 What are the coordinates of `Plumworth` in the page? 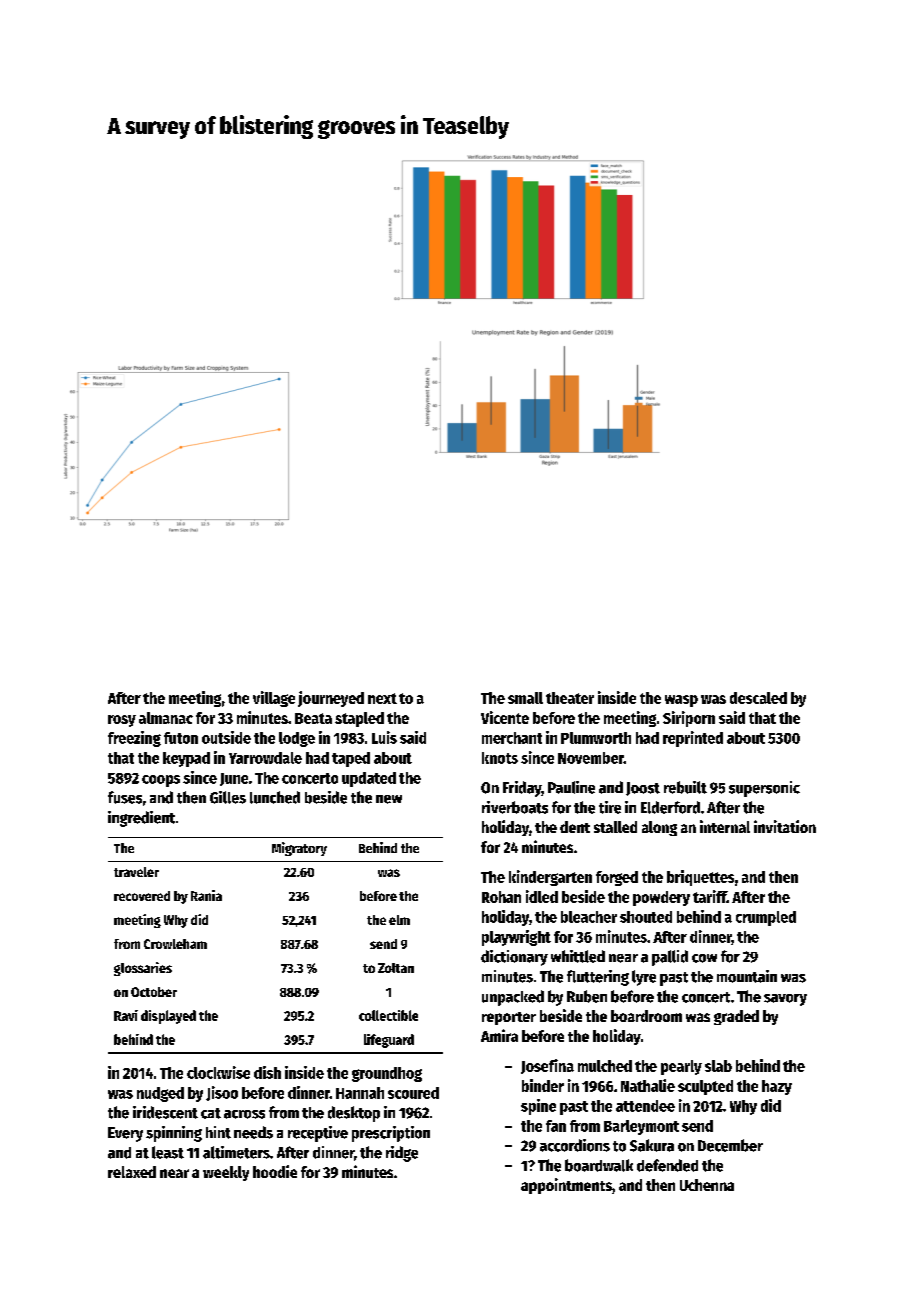 It's located at (596, 738).
